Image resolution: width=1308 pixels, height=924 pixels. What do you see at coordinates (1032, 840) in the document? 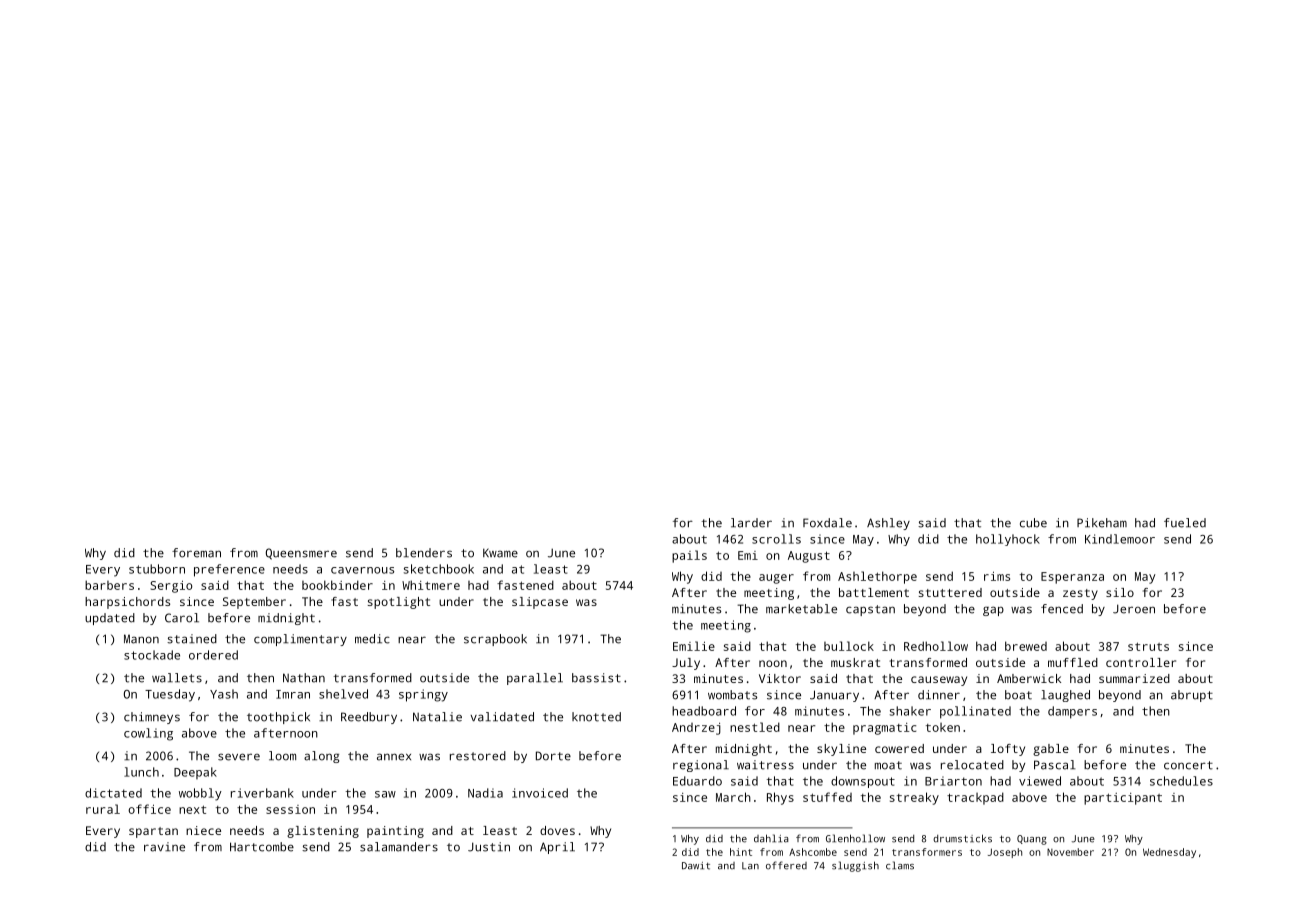
I see `Quang` at bounding box center [1032, 840].
